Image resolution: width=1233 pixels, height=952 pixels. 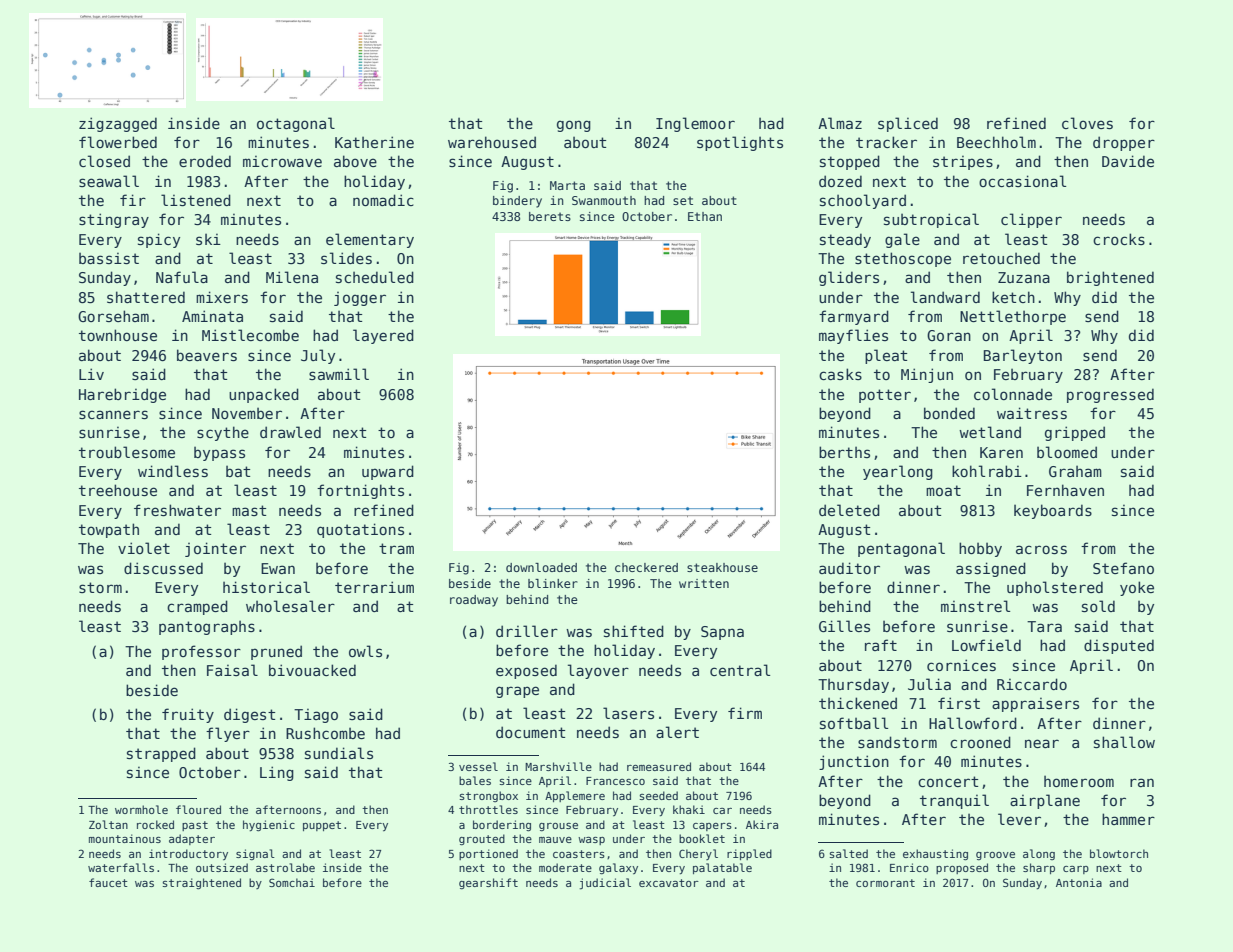 What do you see at coordinates (530, 732) in the screenshot?
I see `document` at bounding box center [530, 732].
